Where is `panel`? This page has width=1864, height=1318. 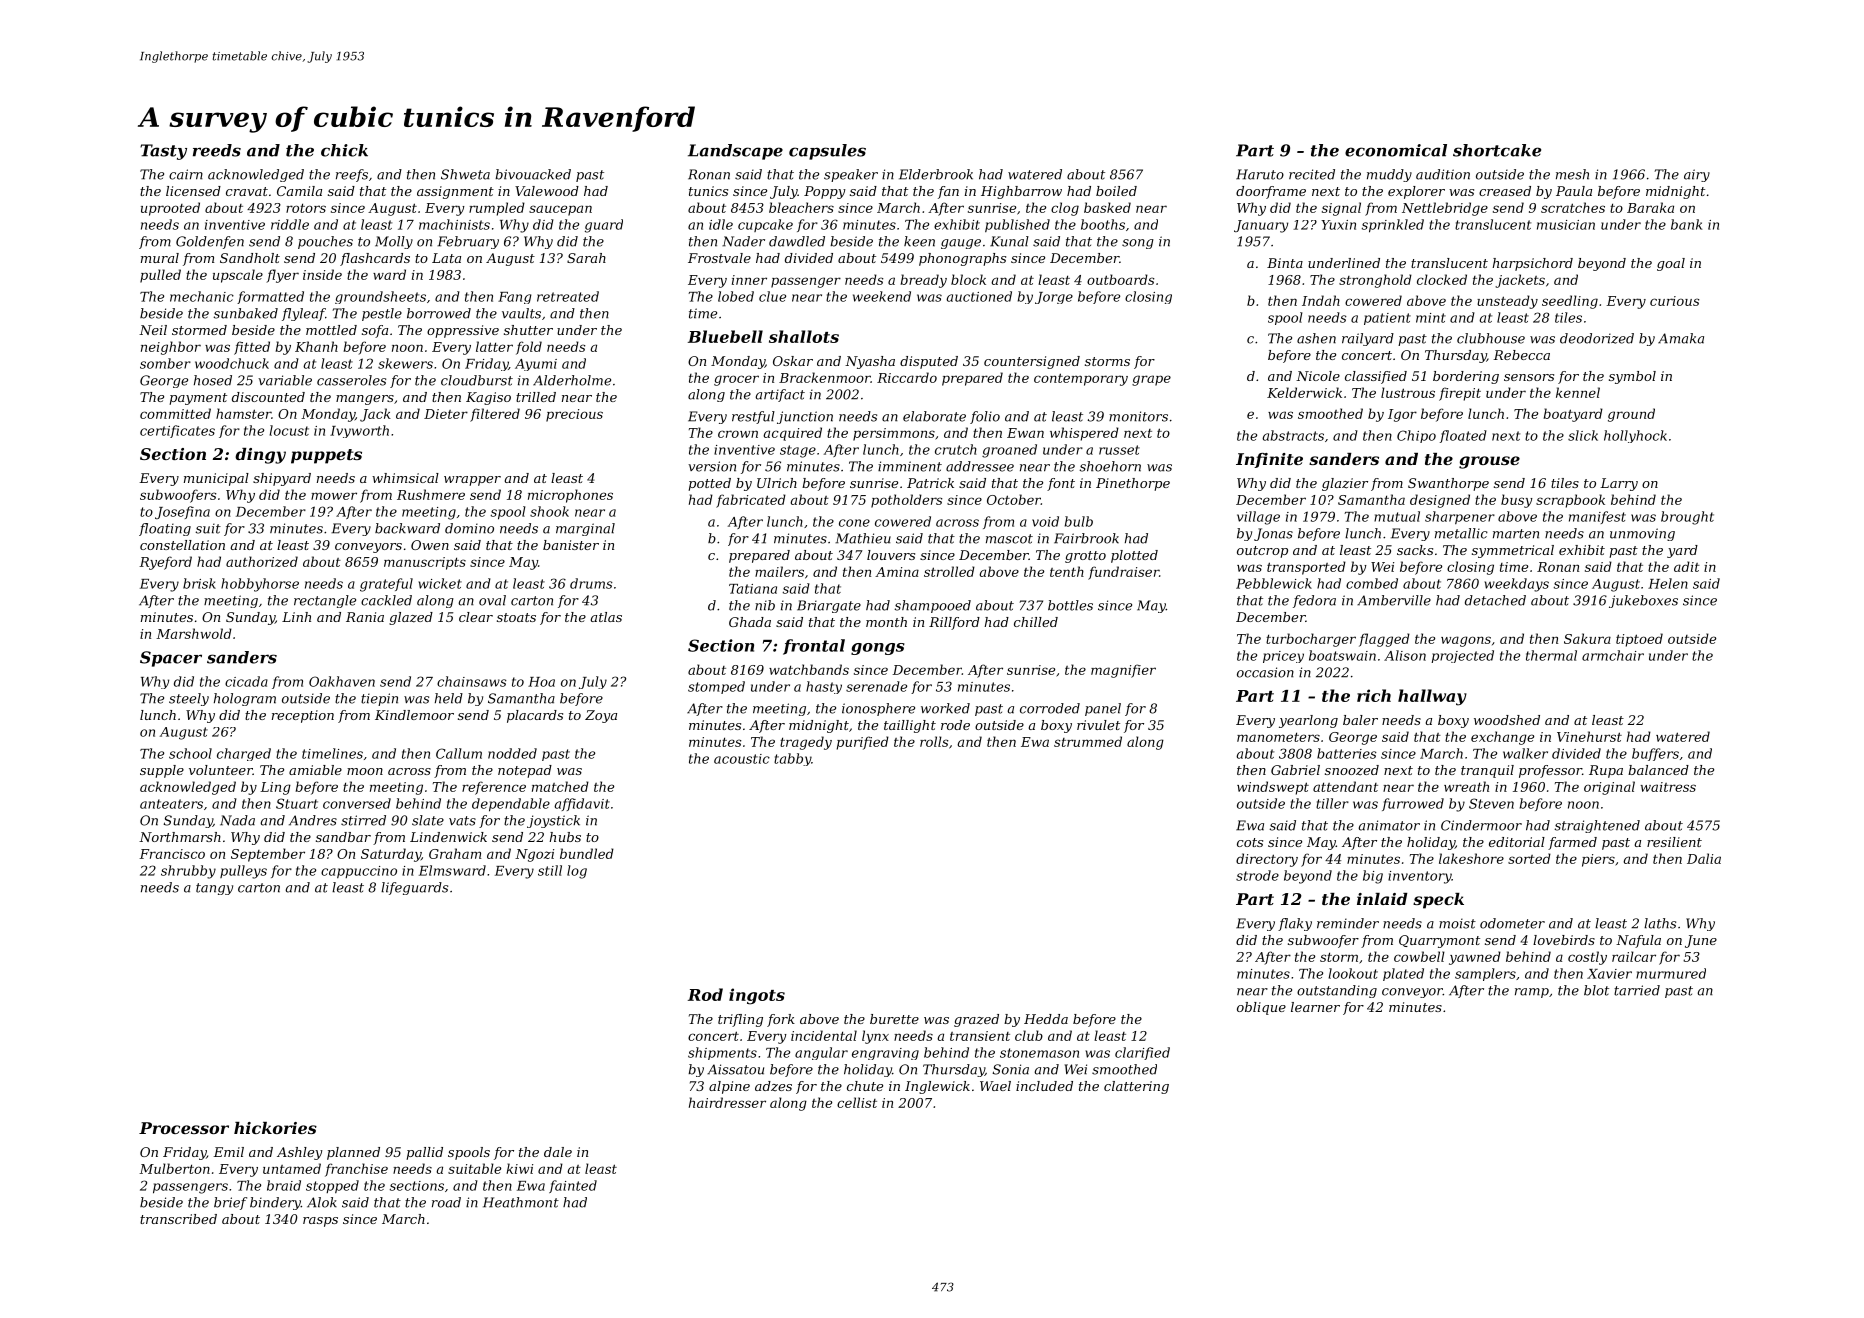 panel is located at coordinates (1103, 709).
